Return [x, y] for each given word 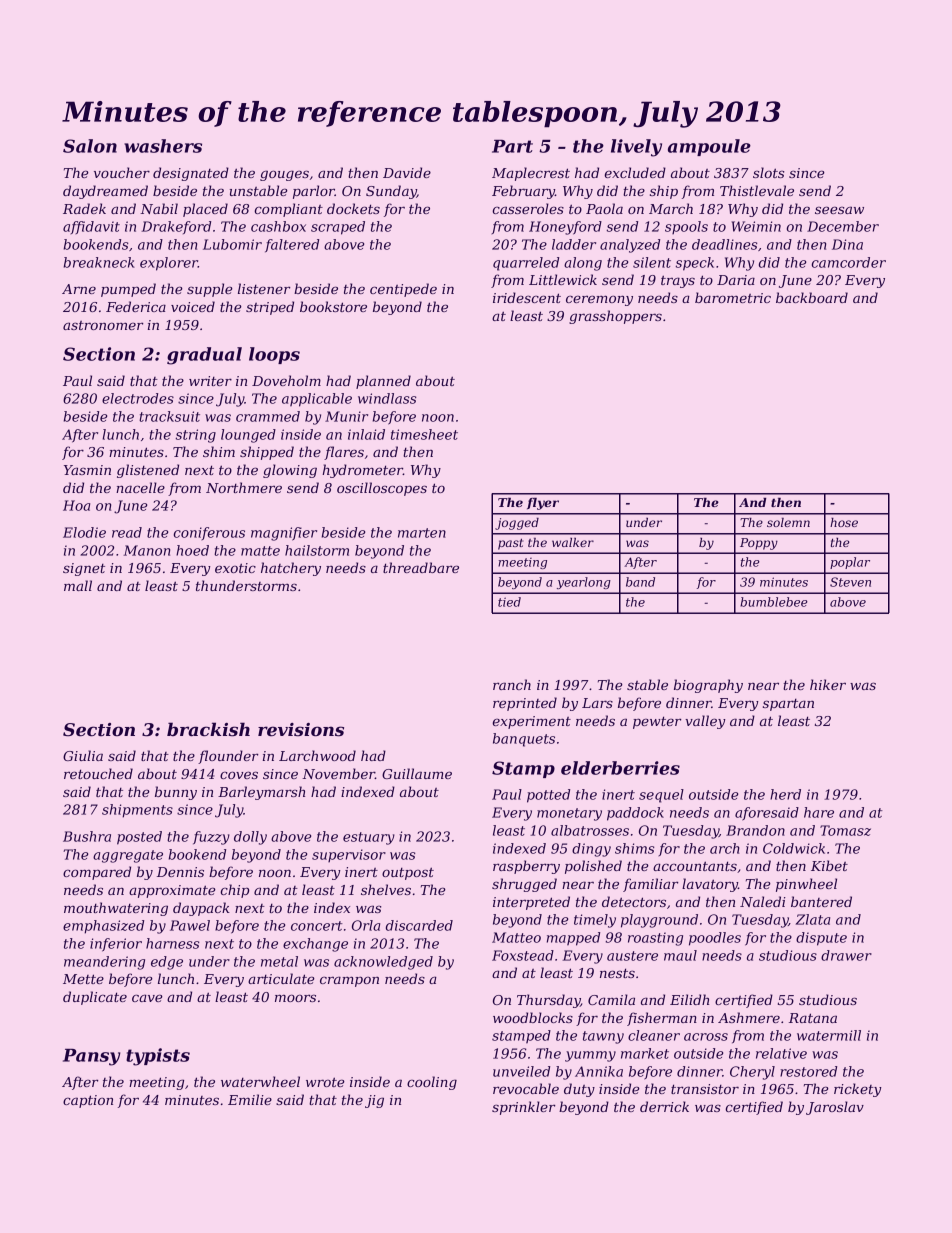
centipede [403, 290]
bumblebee [774, 602]
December [843, 226]
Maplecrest [531, 174]
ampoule [709, 147]
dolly [250, 838]
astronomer [103, 325]
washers [163, 146]
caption [88, 1101]
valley [705, 722]
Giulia [83, 755]
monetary [569, 814]
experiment [531, 722]
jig [374, 1101]
